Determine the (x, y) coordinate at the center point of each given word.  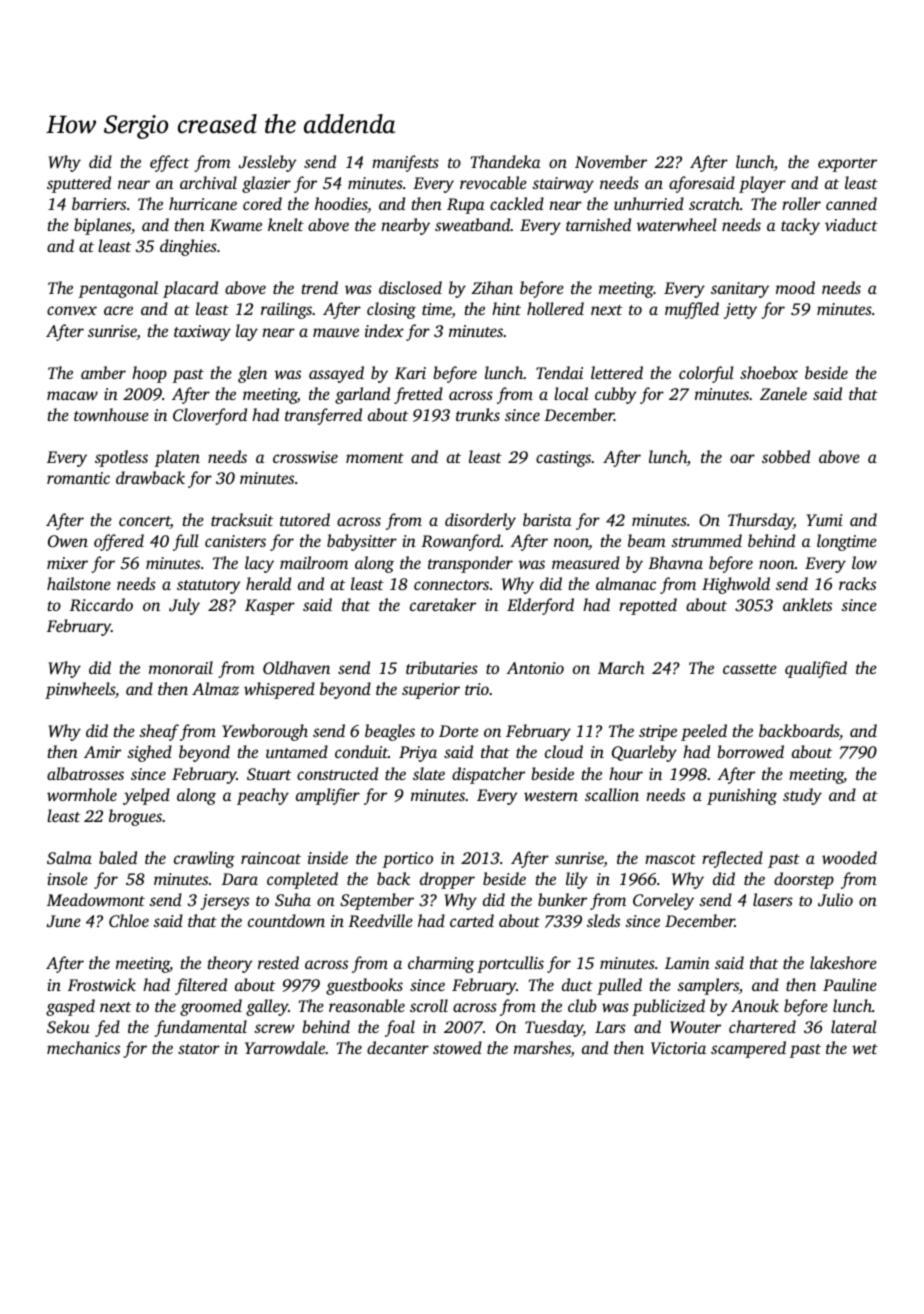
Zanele (783, 393)
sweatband (473, 224)
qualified (816, 669)
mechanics (83, 1047)
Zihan (492, 287)
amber (103, 372)
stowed (457, 1047)
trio (477, 689)
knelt (286, 224)
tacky (800, 226)
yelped (146, 796)
